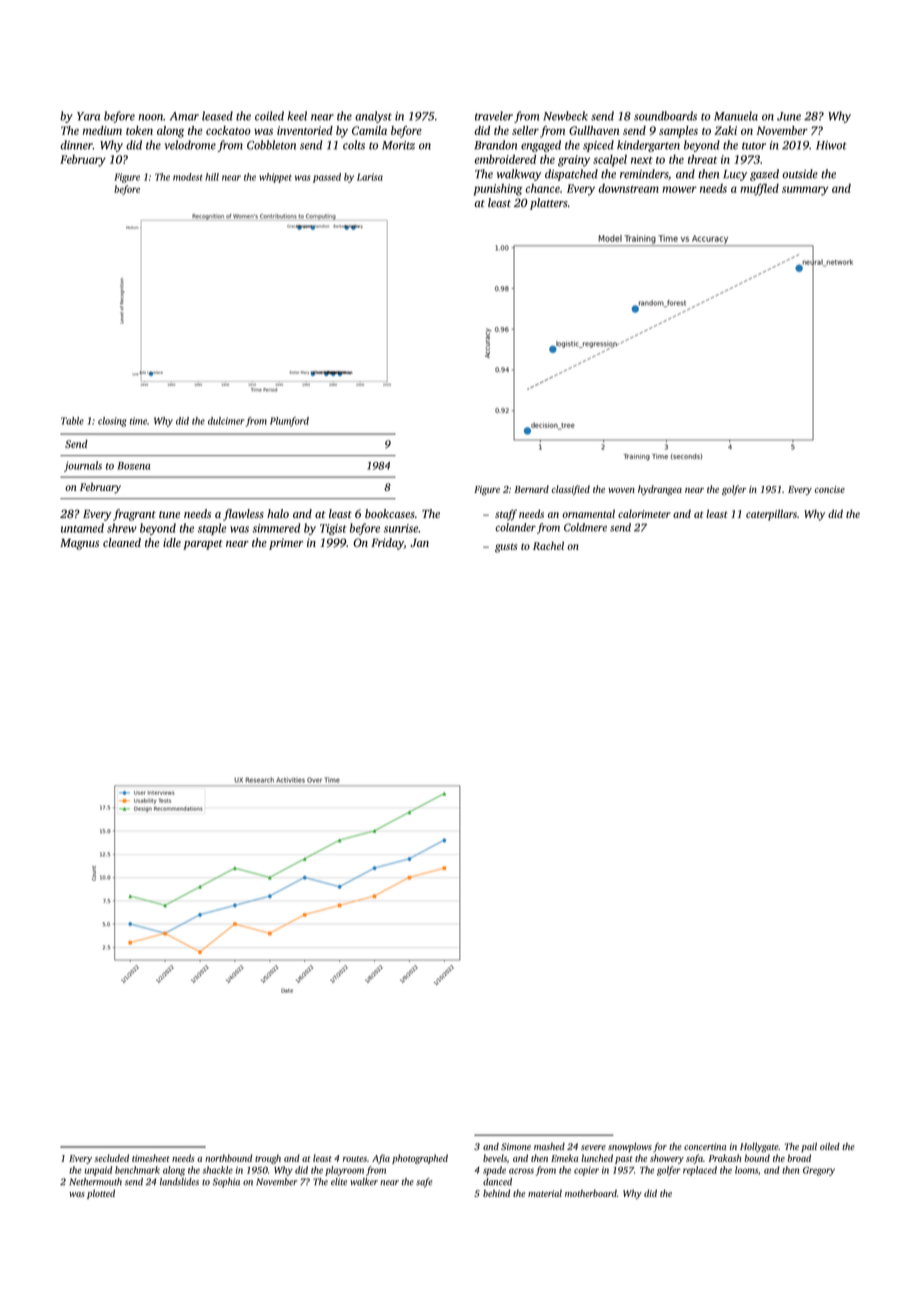 This page has height=1314, width=924. I want to click on primer, so click(286, 544).
